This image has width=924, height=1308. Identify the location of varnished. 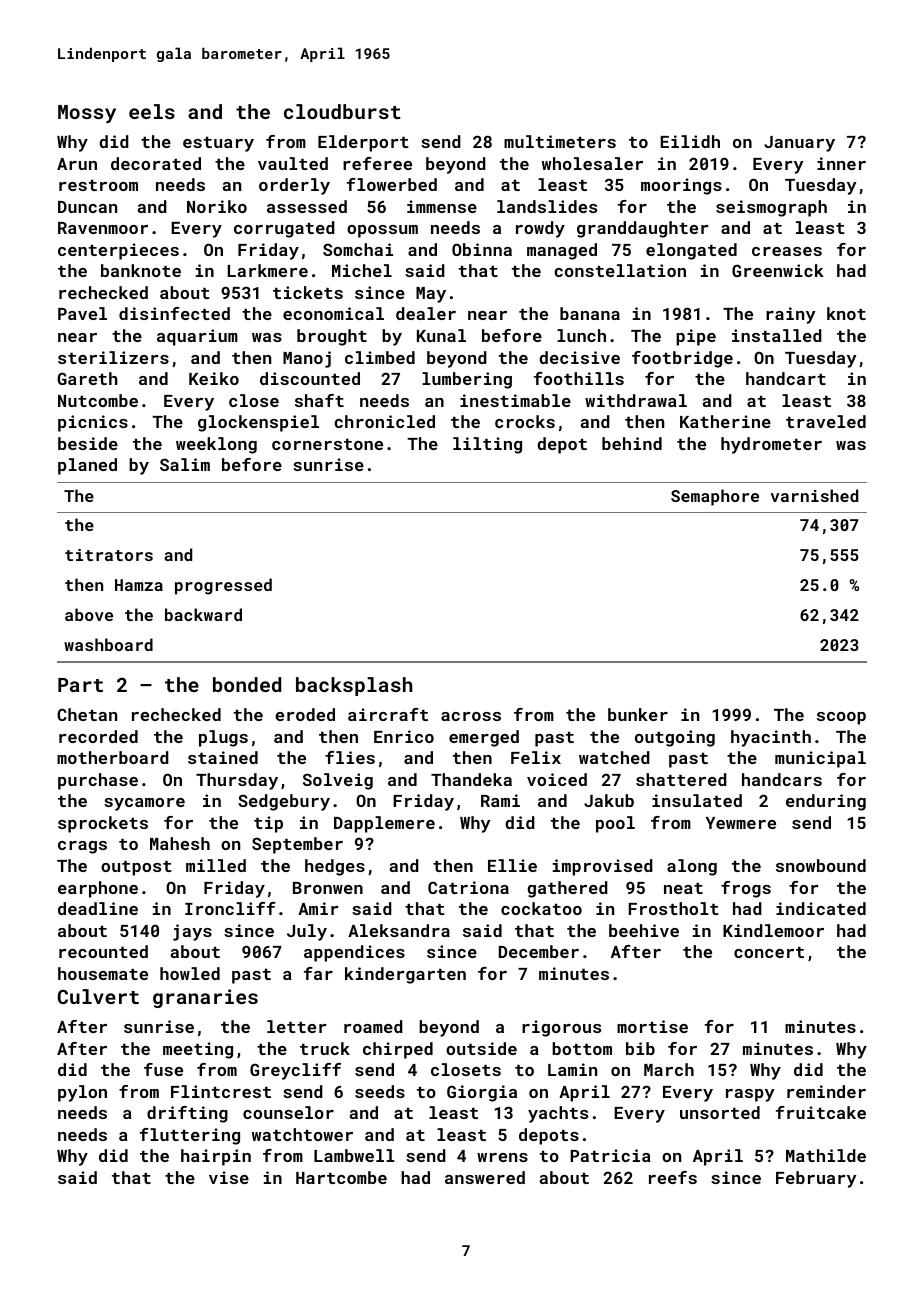
(814, 495).
